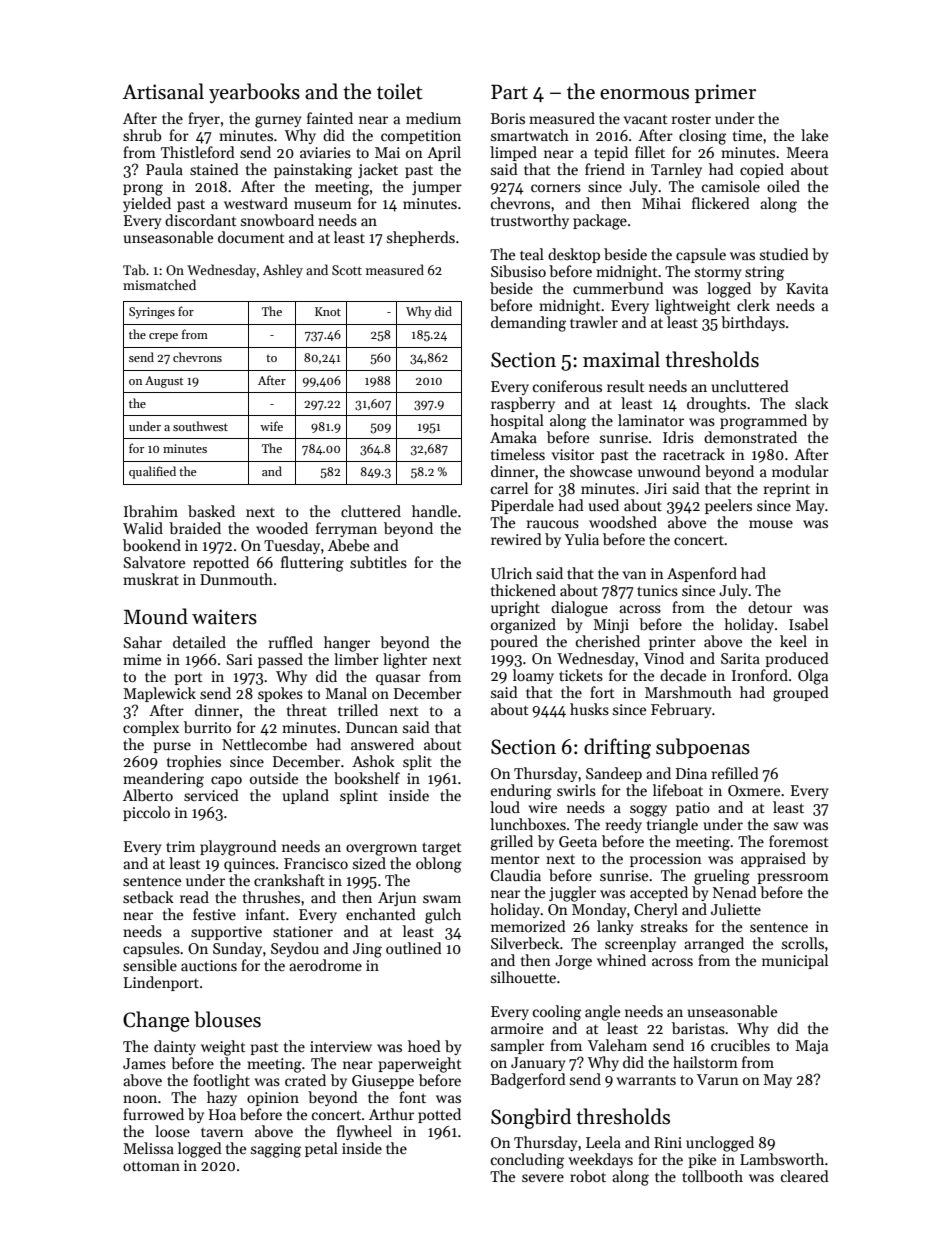  I want to click on lake, so click(814, 135).
